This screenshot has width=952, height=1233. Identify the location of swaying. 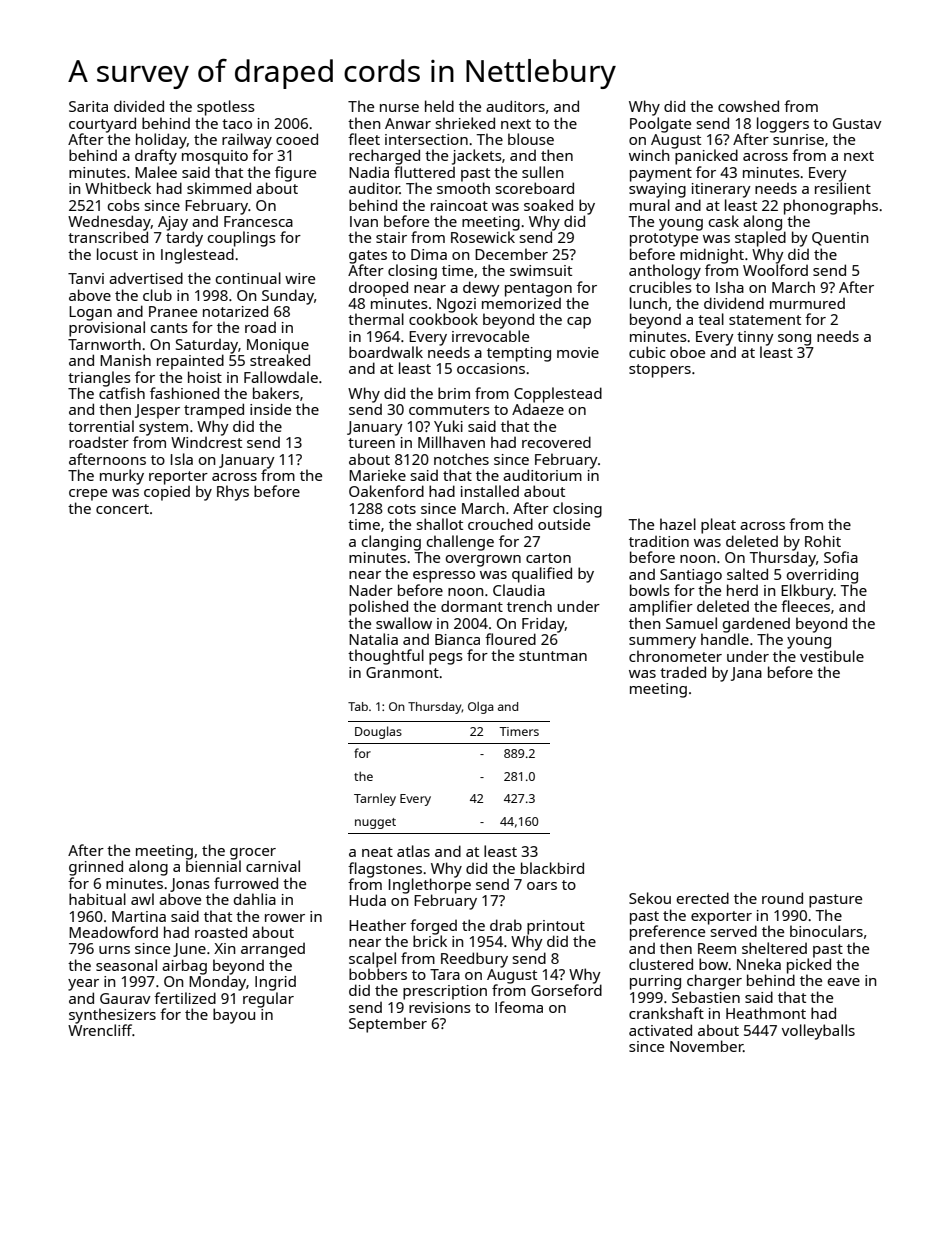
(657, 190).
